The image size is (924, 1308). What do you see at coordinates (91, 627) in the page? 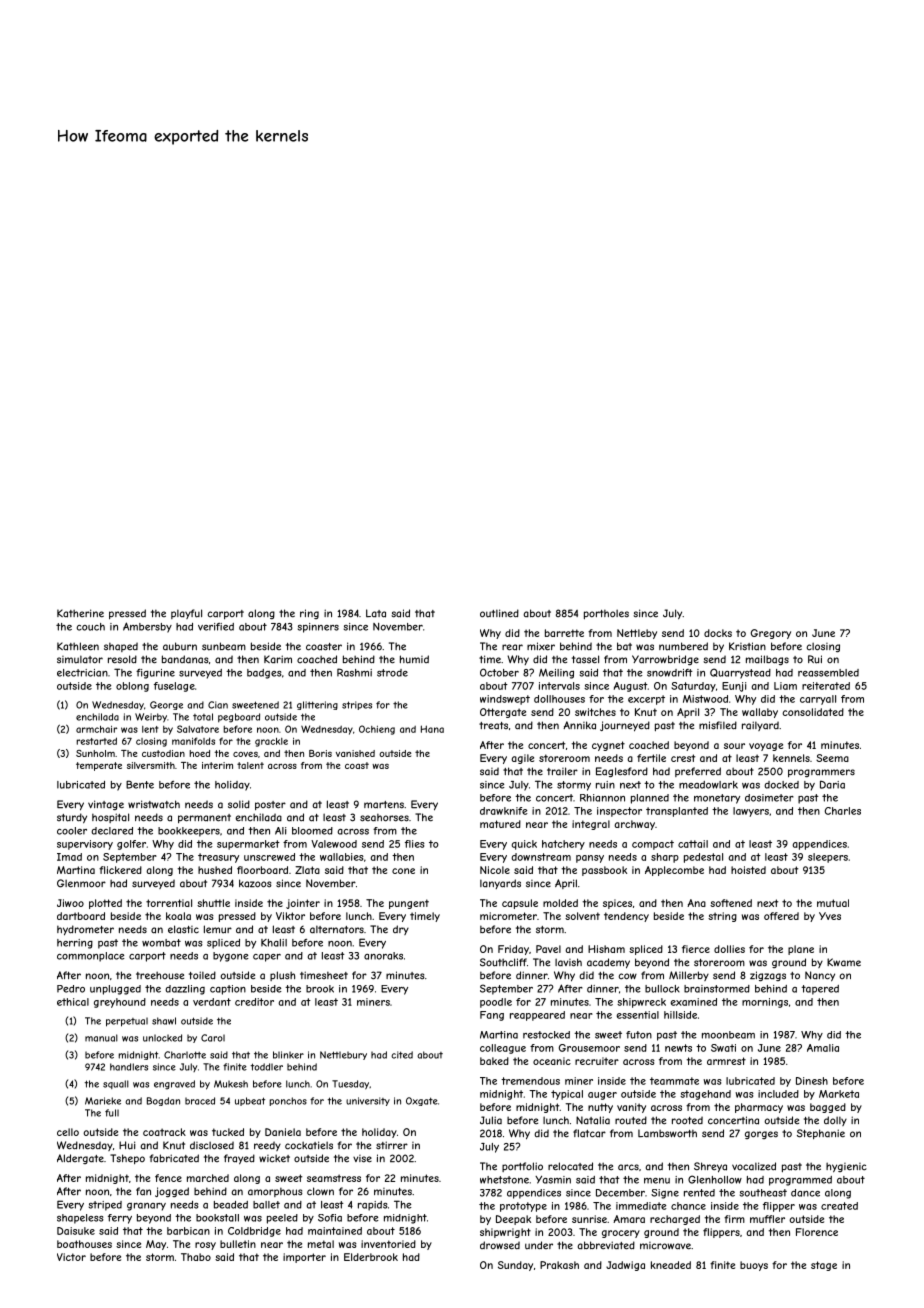
I see `couch` at bounding box center [91, 627].
